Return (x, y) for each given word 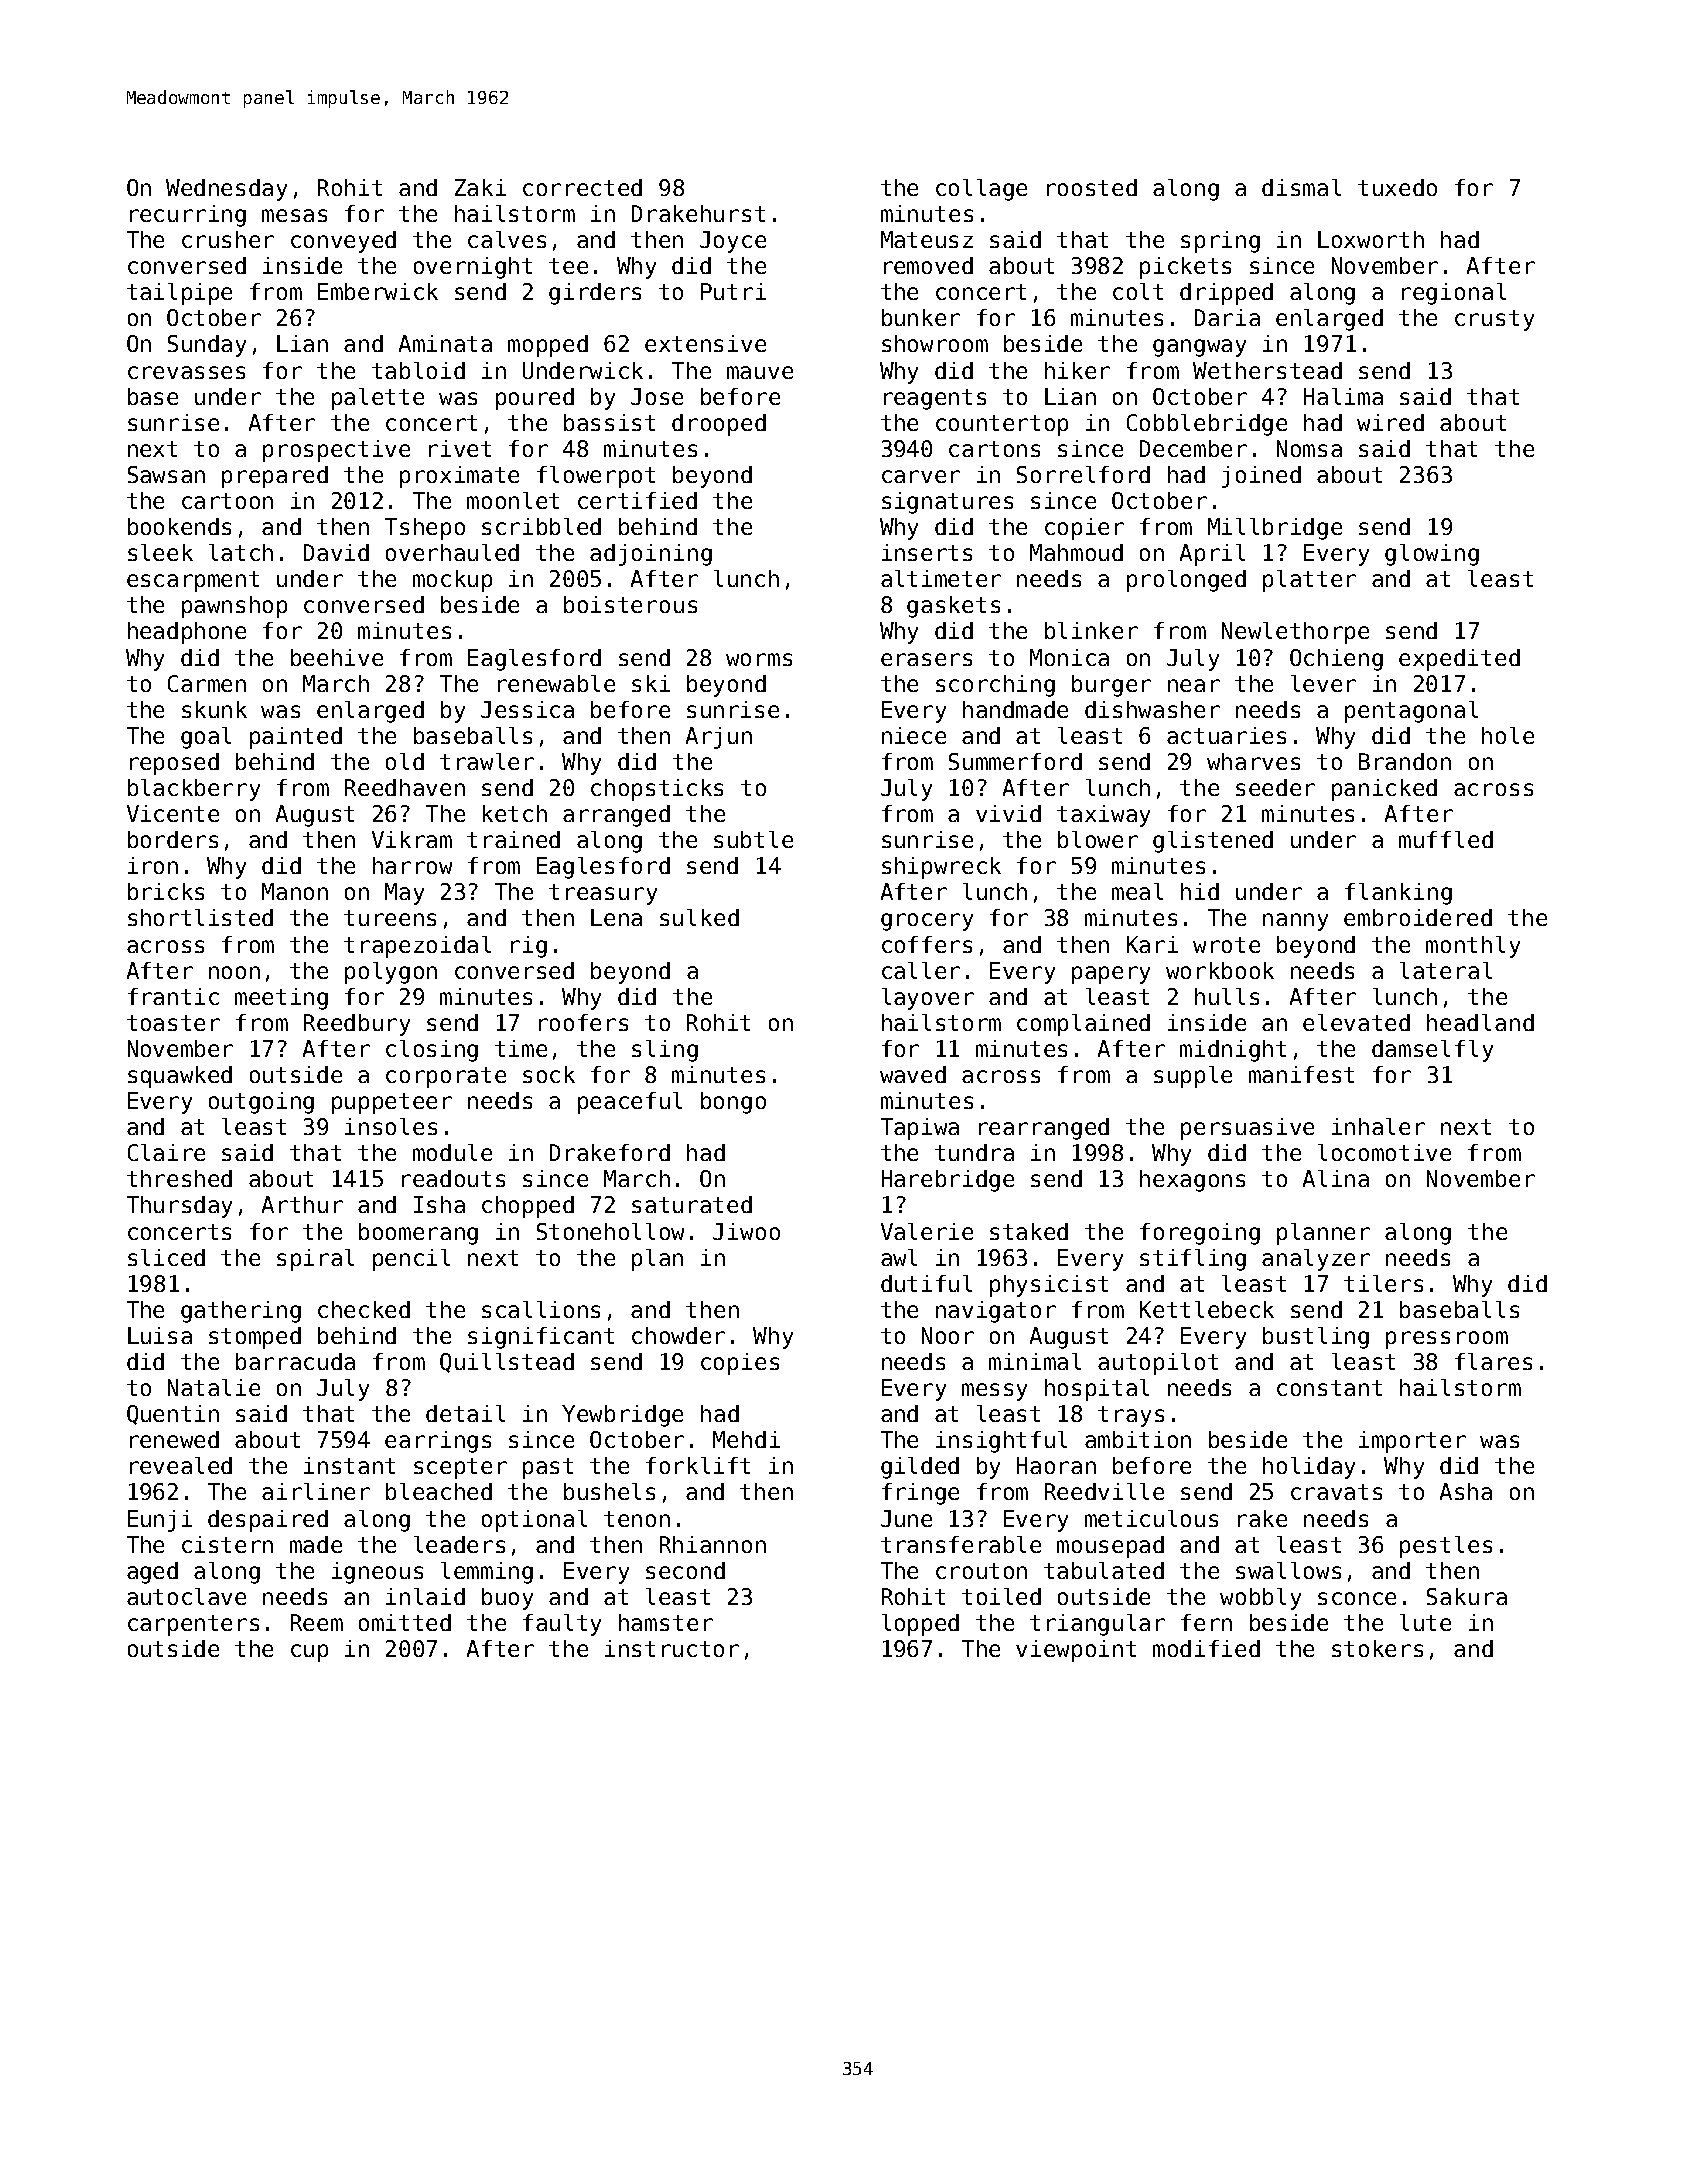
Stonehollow (610, 1231)
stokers (1377, 1648)
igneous (377, 1573)
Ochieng (1336, 660)
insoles (391, 1126)
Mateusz (927, 239)
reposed (174, 764)
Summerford (1015, 761)
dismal (1301, 187)
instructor (672, 1648)
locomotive (1384, 1152)
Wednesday (226, 190)
